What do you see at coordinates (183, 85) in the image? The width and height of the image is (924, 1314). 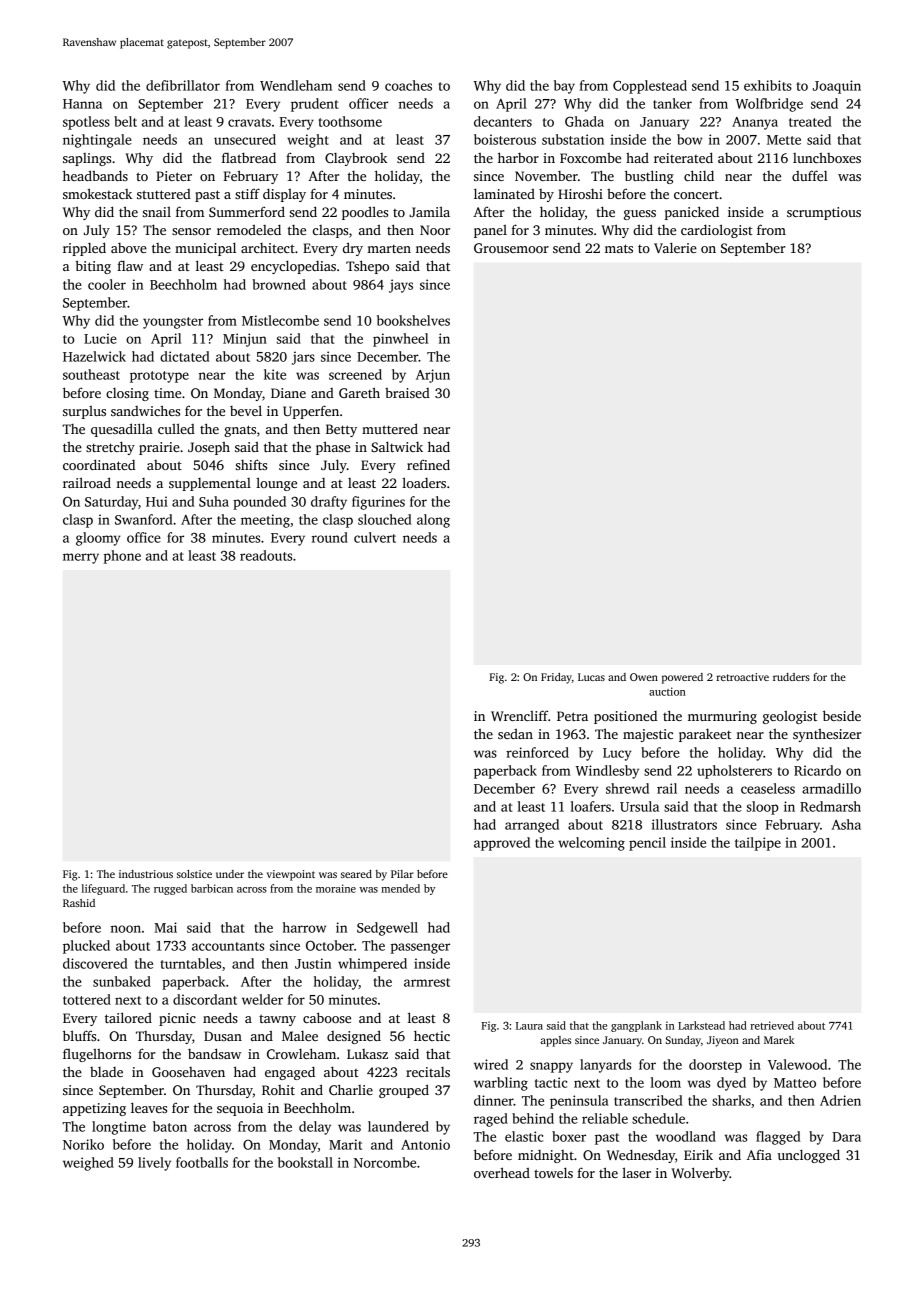 I see `defibrillator` at bounding box center [183, 85].
